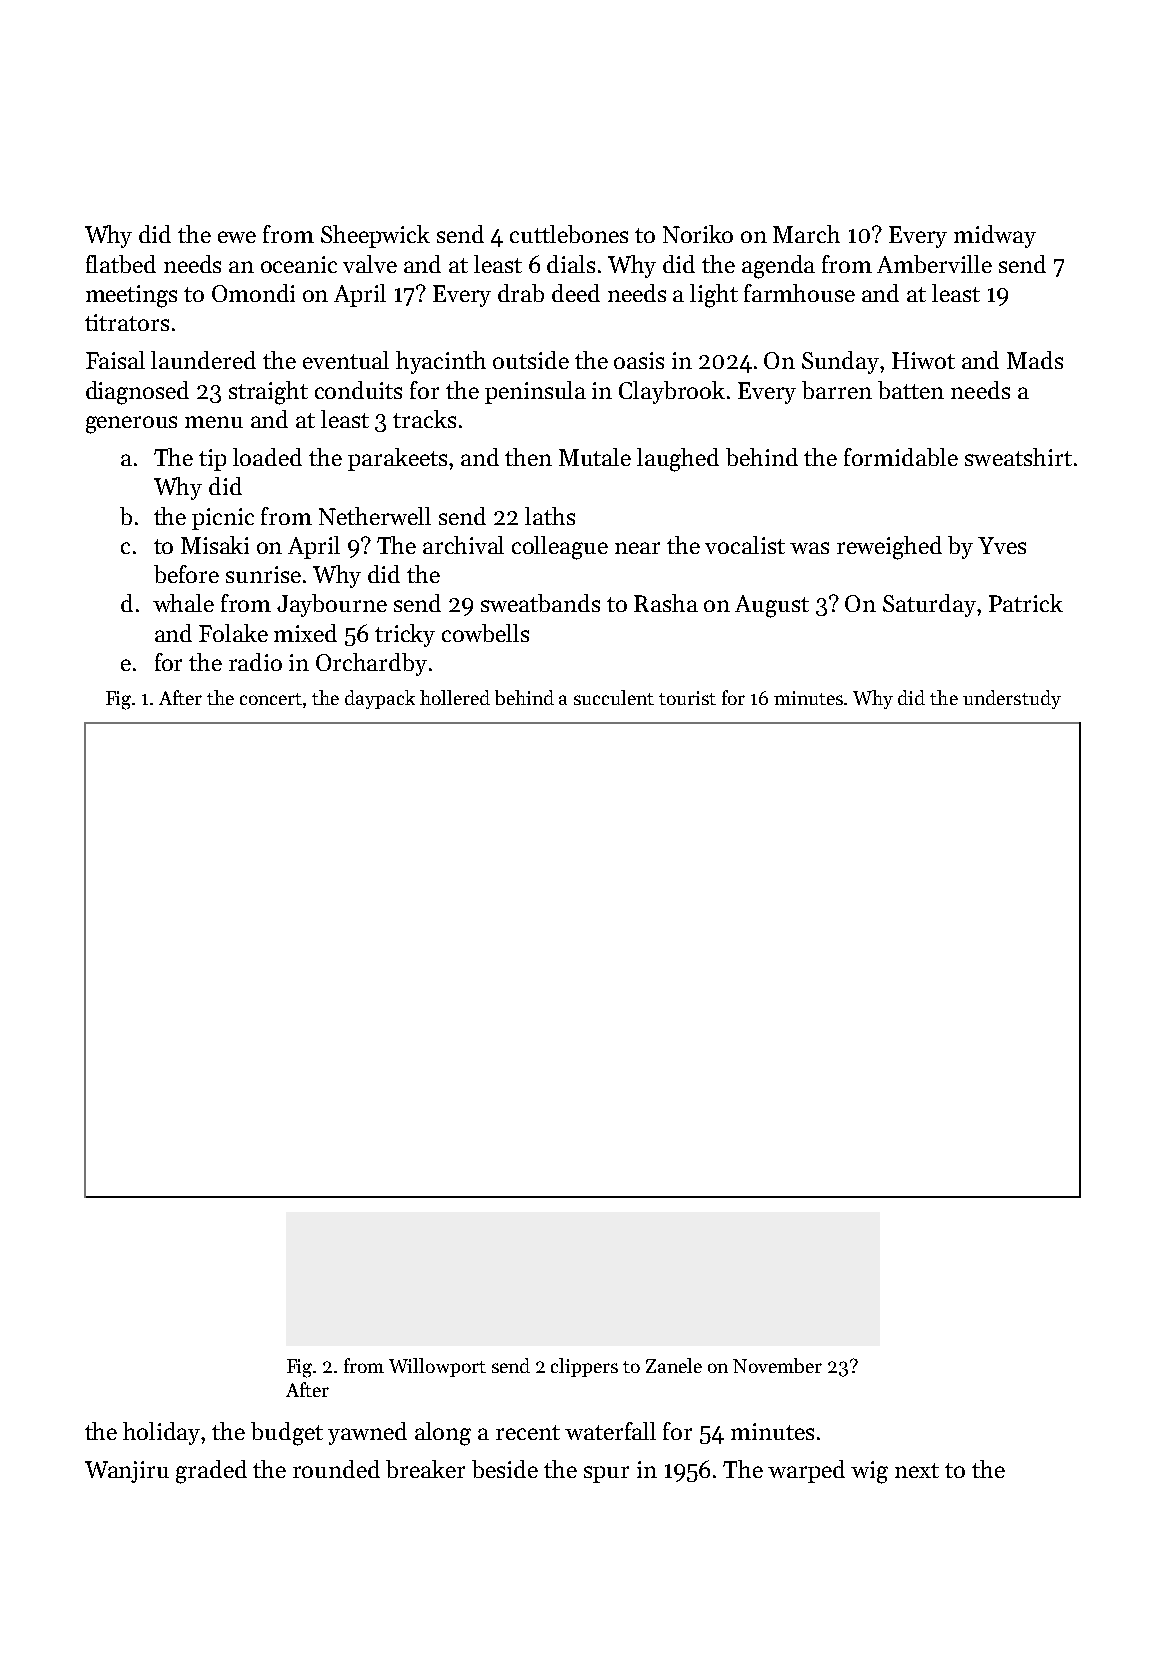  What do you see at coordinates (272, 700) in the document?
I see `concert` at bounding box center [272, 700].
